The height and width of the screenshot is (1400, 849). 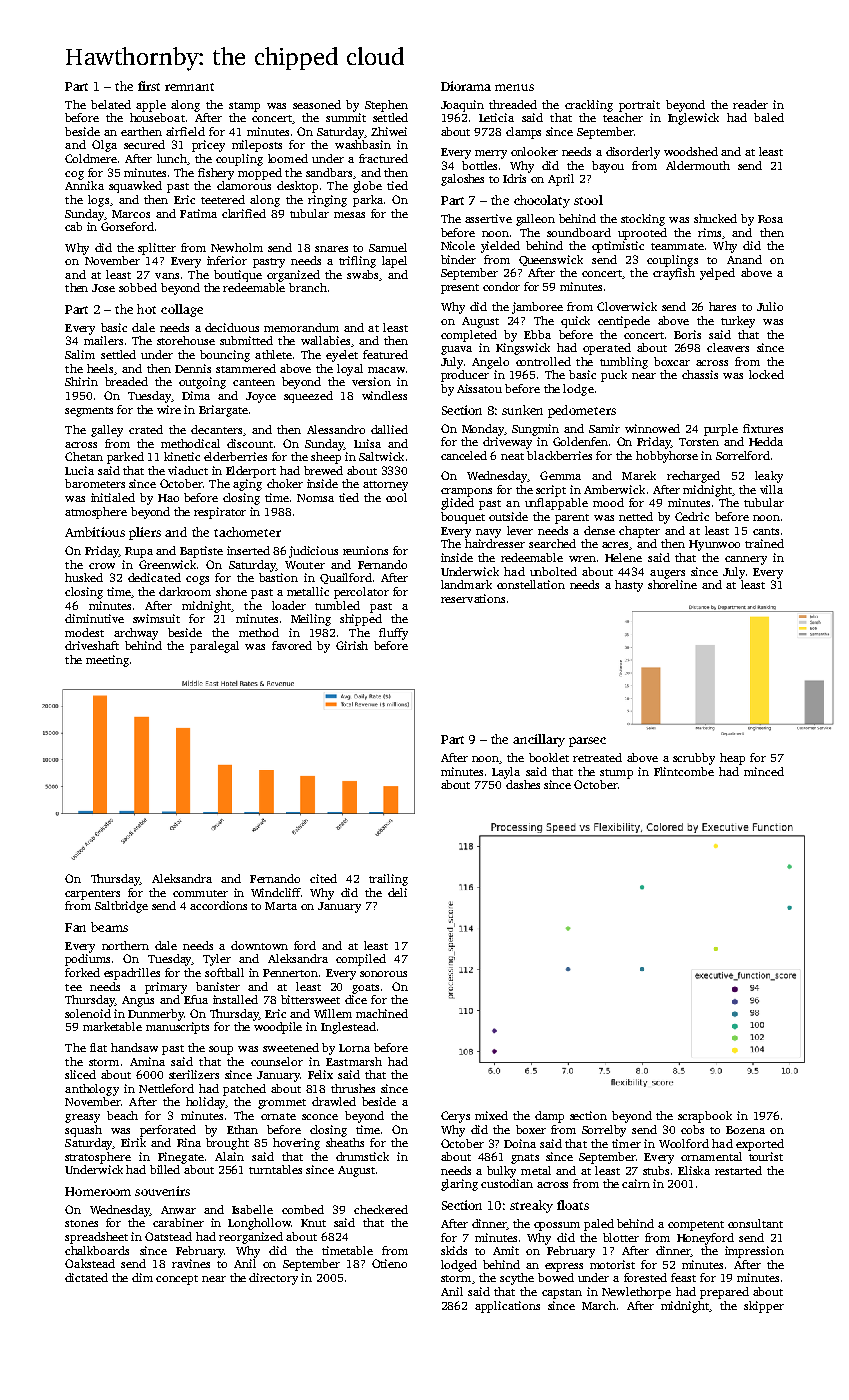 I want to click on fluffy, so click(x=393, y=634).
